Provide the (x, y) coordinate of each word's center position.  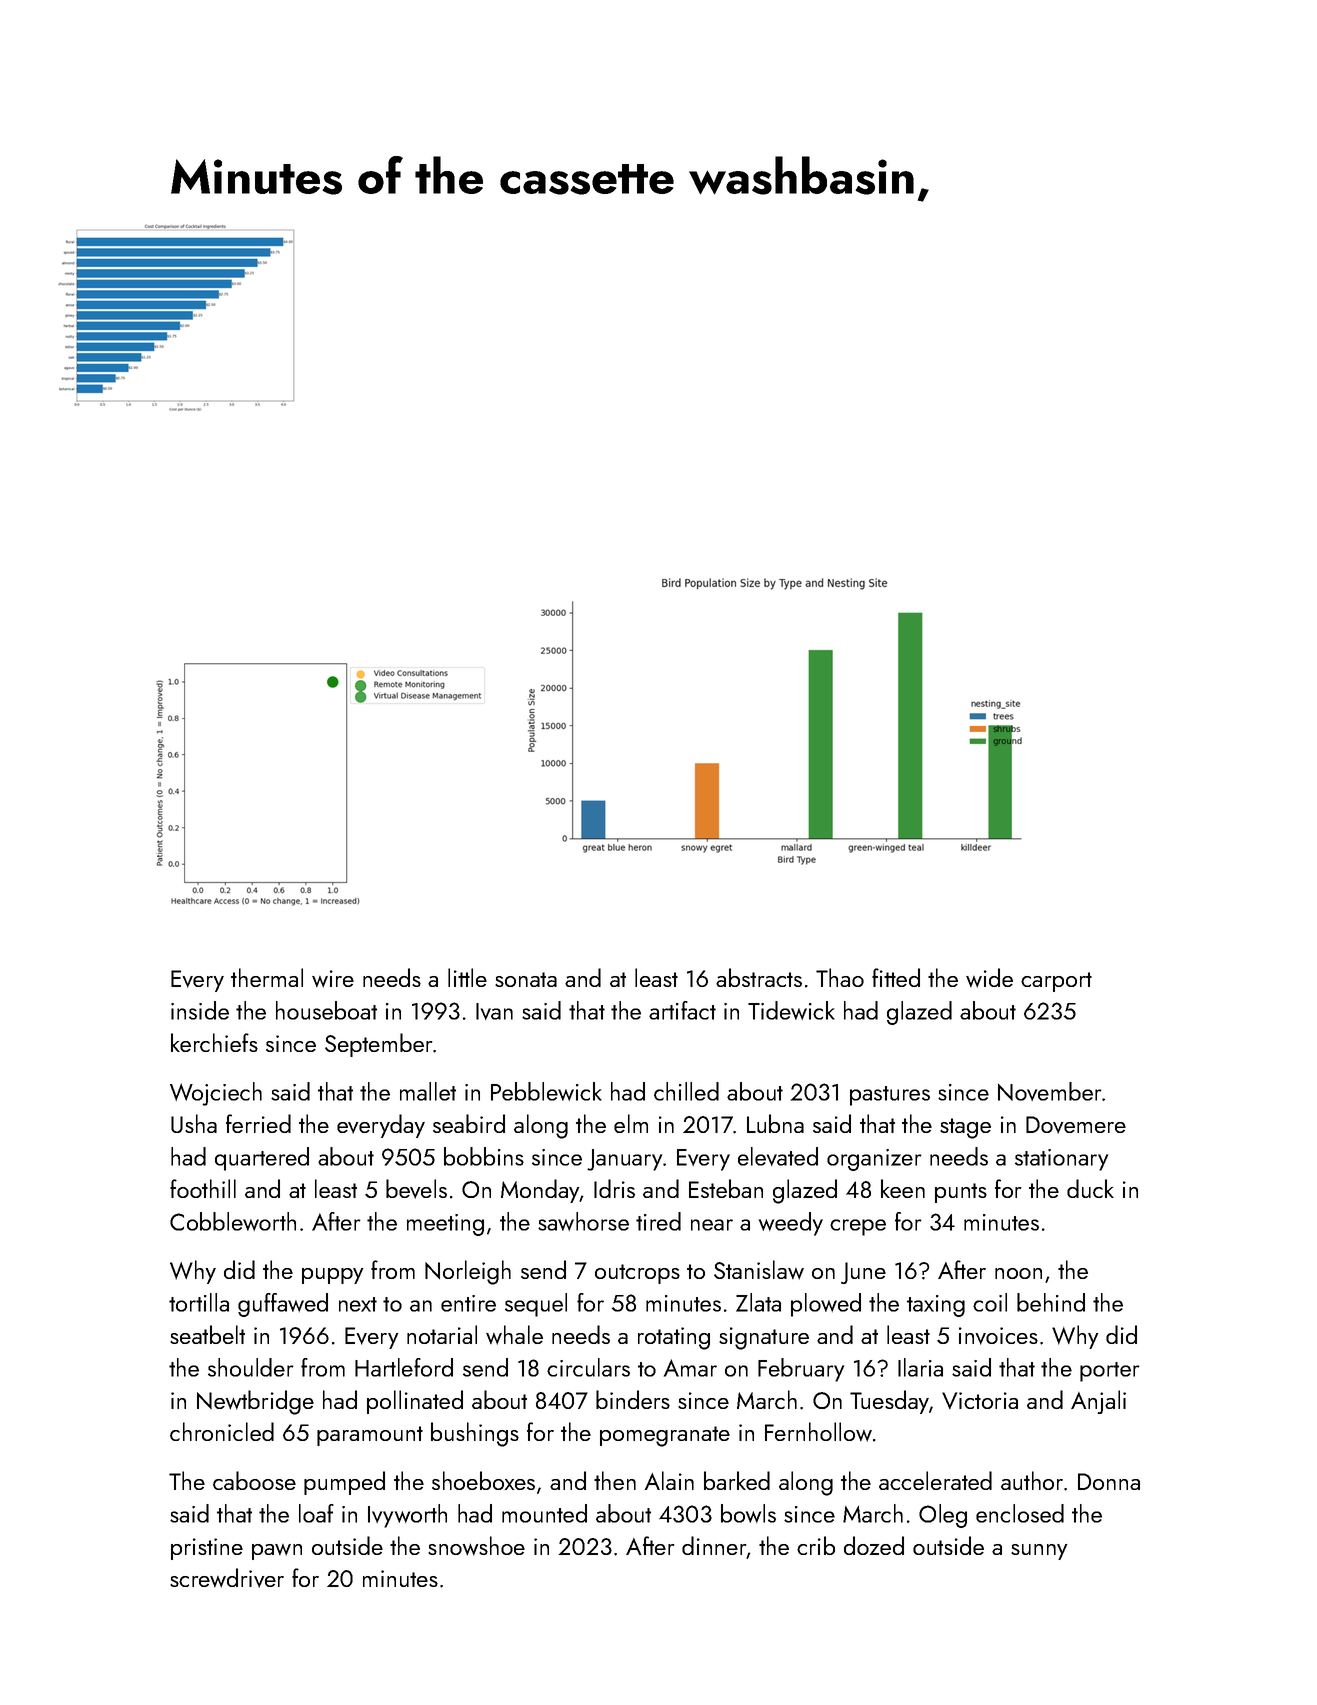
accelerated (935, 1480)
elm (631, 1123)
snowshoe (476, 1546)
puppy (333, 1276)
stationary (1061, 1160)
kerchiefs (214, 1042)
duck (1090, 1188)
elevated (778, 1156)
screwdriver (227, 1578)
